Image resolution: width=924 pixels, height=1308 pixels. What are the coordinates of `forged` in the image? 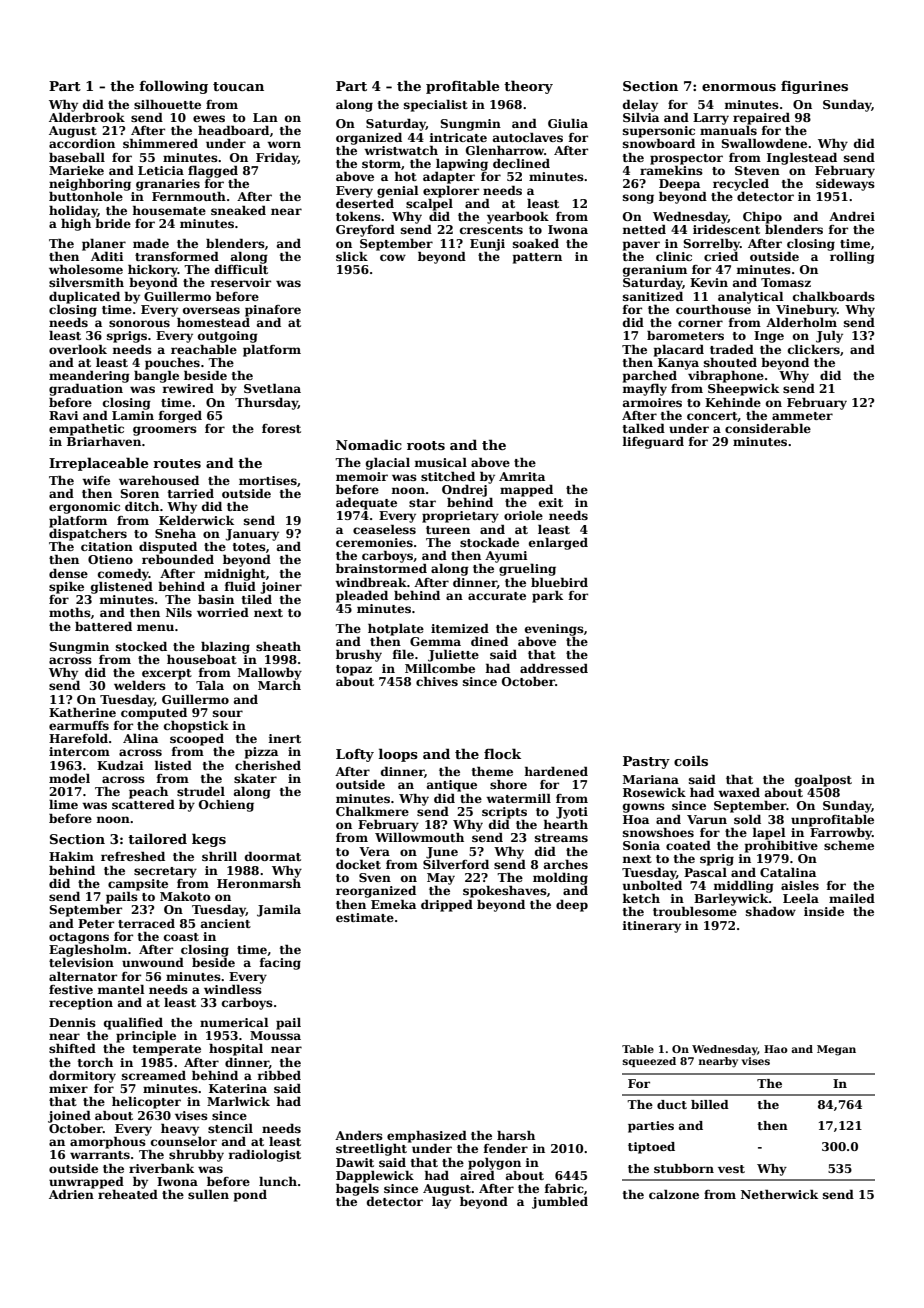 It's located at (180, 416).
